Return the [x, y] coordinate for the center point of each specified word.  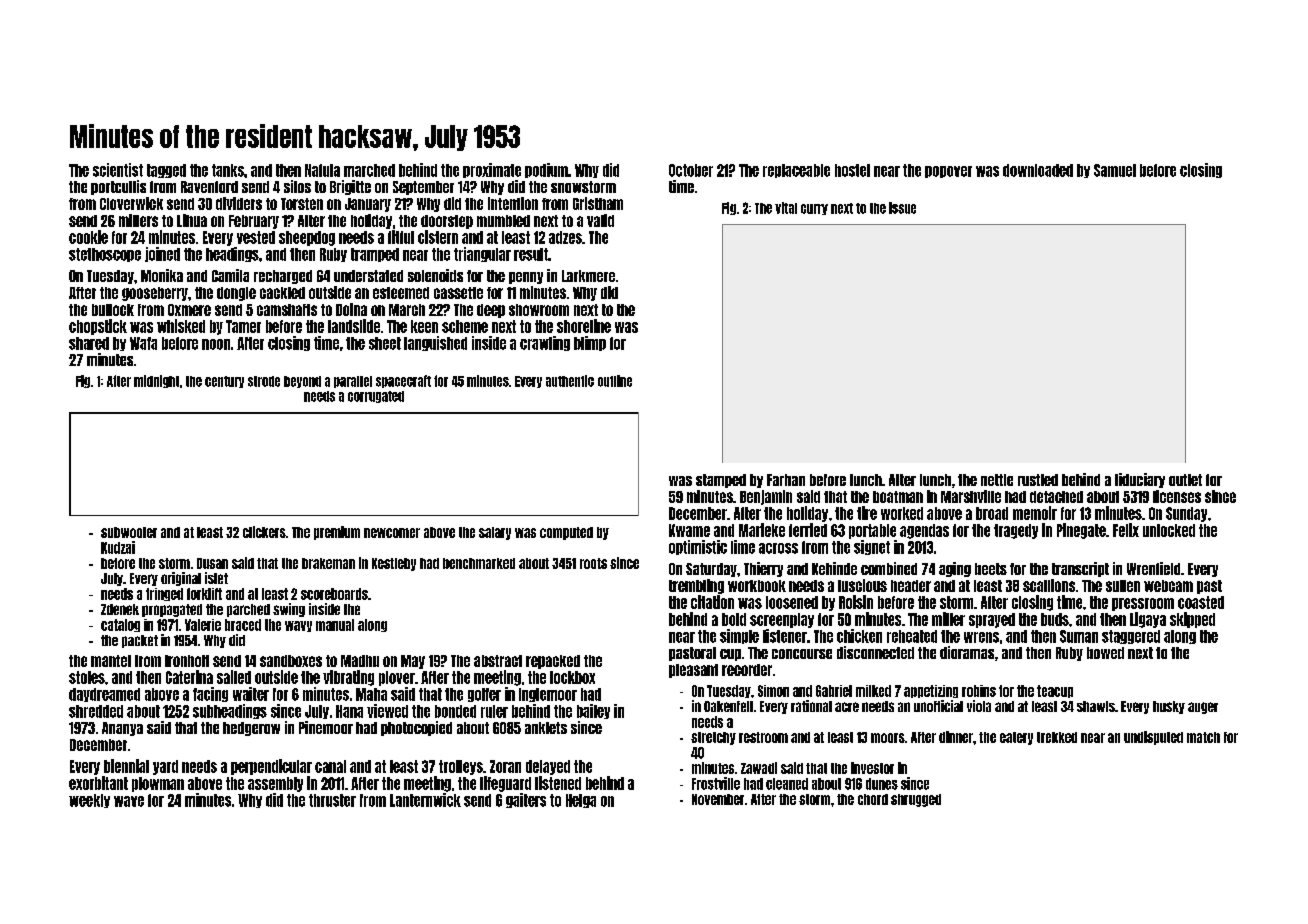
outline [615, 381]
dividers [239, 203]
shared [89, 343]
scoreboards [334, 594]
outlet [1185, 480]
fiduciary [1140, 480]
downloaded [1038, 170]
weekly [89, 801]
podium [546, 170]
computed [566, 533]
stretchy [713, 738]
